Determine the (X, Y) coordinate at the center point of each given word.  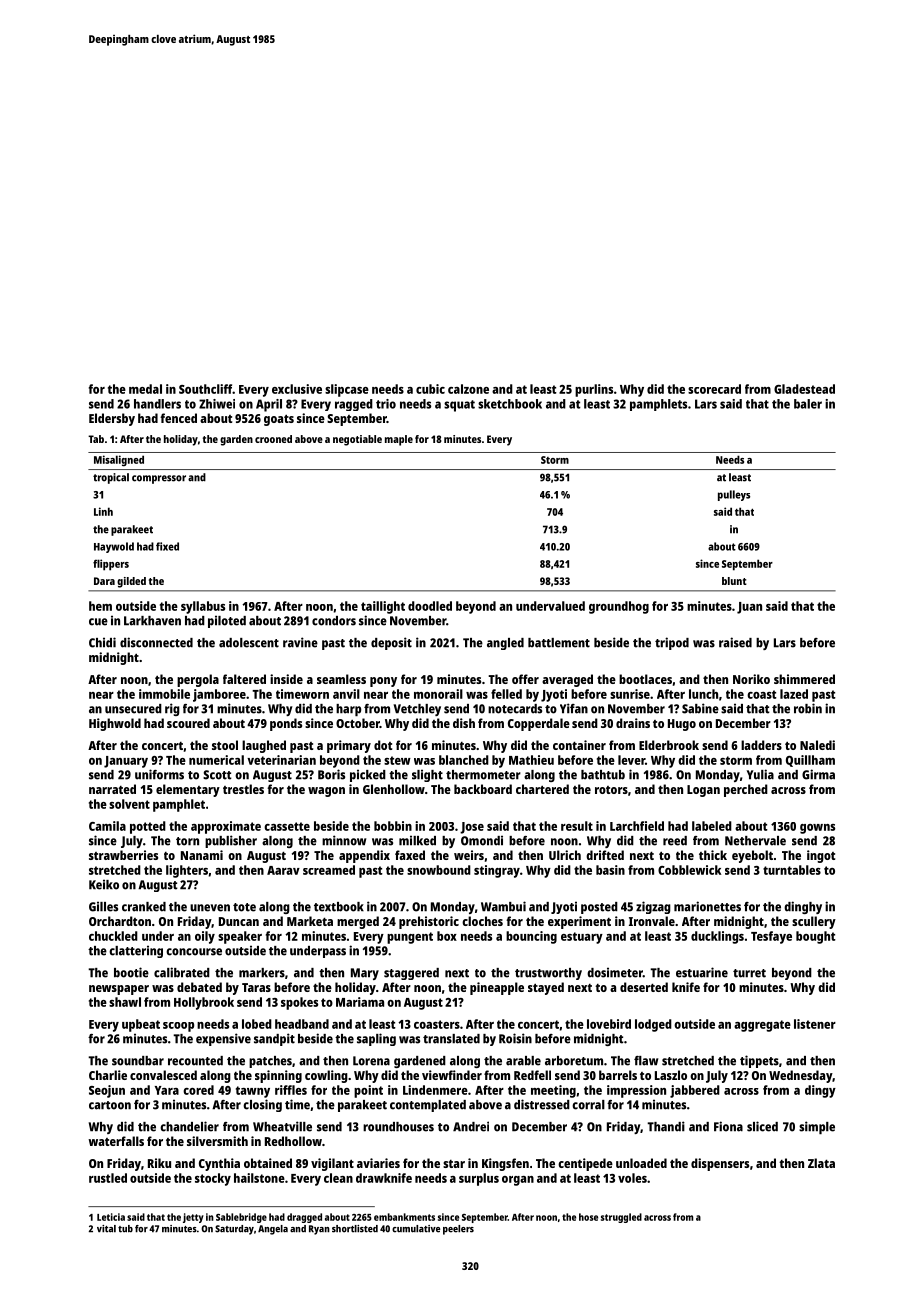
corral (588, 1105)
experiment (579, 922)
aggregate (762, 1026)
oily (205, 937)
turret (749, 973)
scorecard (714, 389)
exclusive (297, 389)
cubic (430, 389)
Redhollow (293, 1141)
